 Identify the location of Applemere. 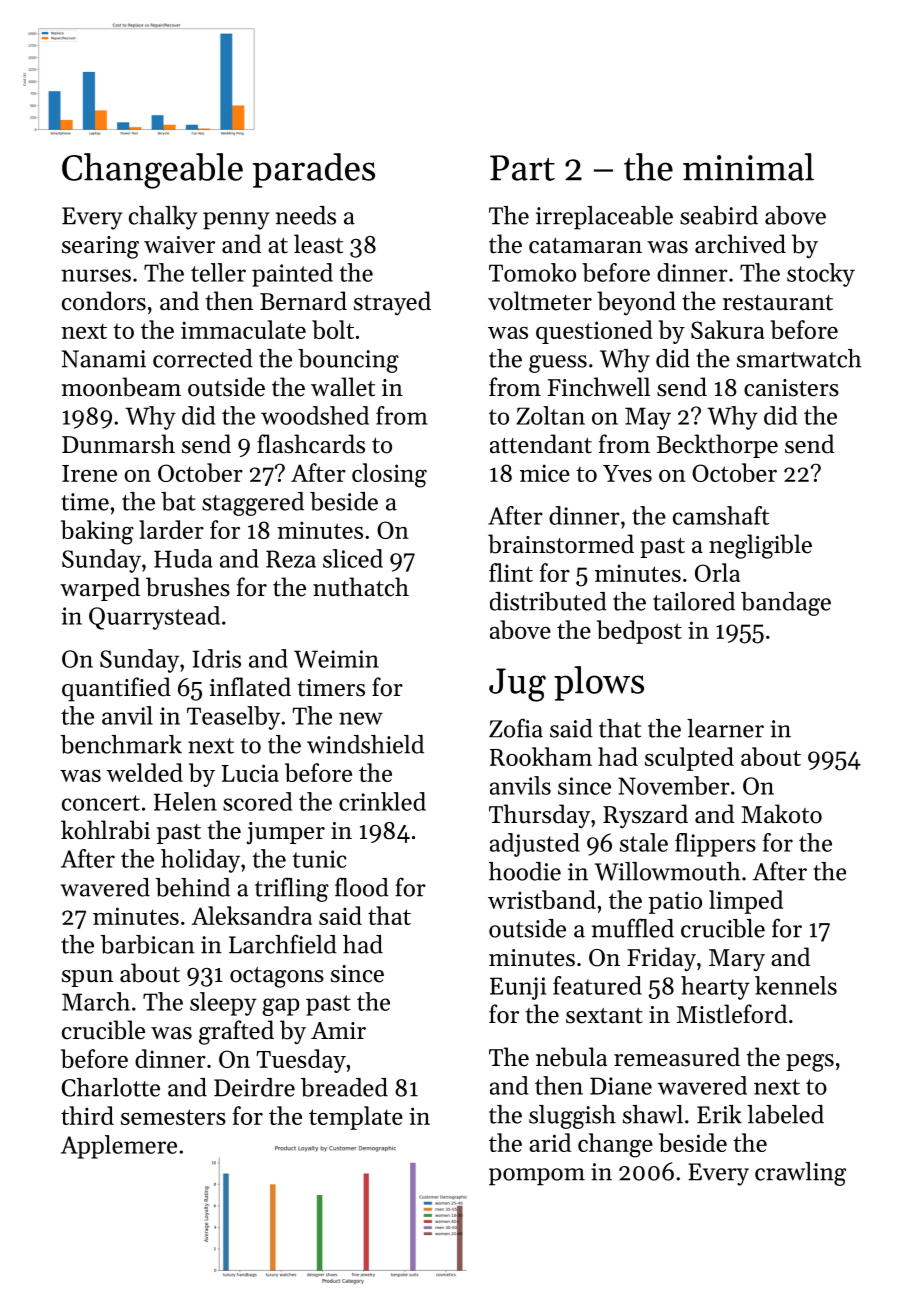
(119, 1147).
